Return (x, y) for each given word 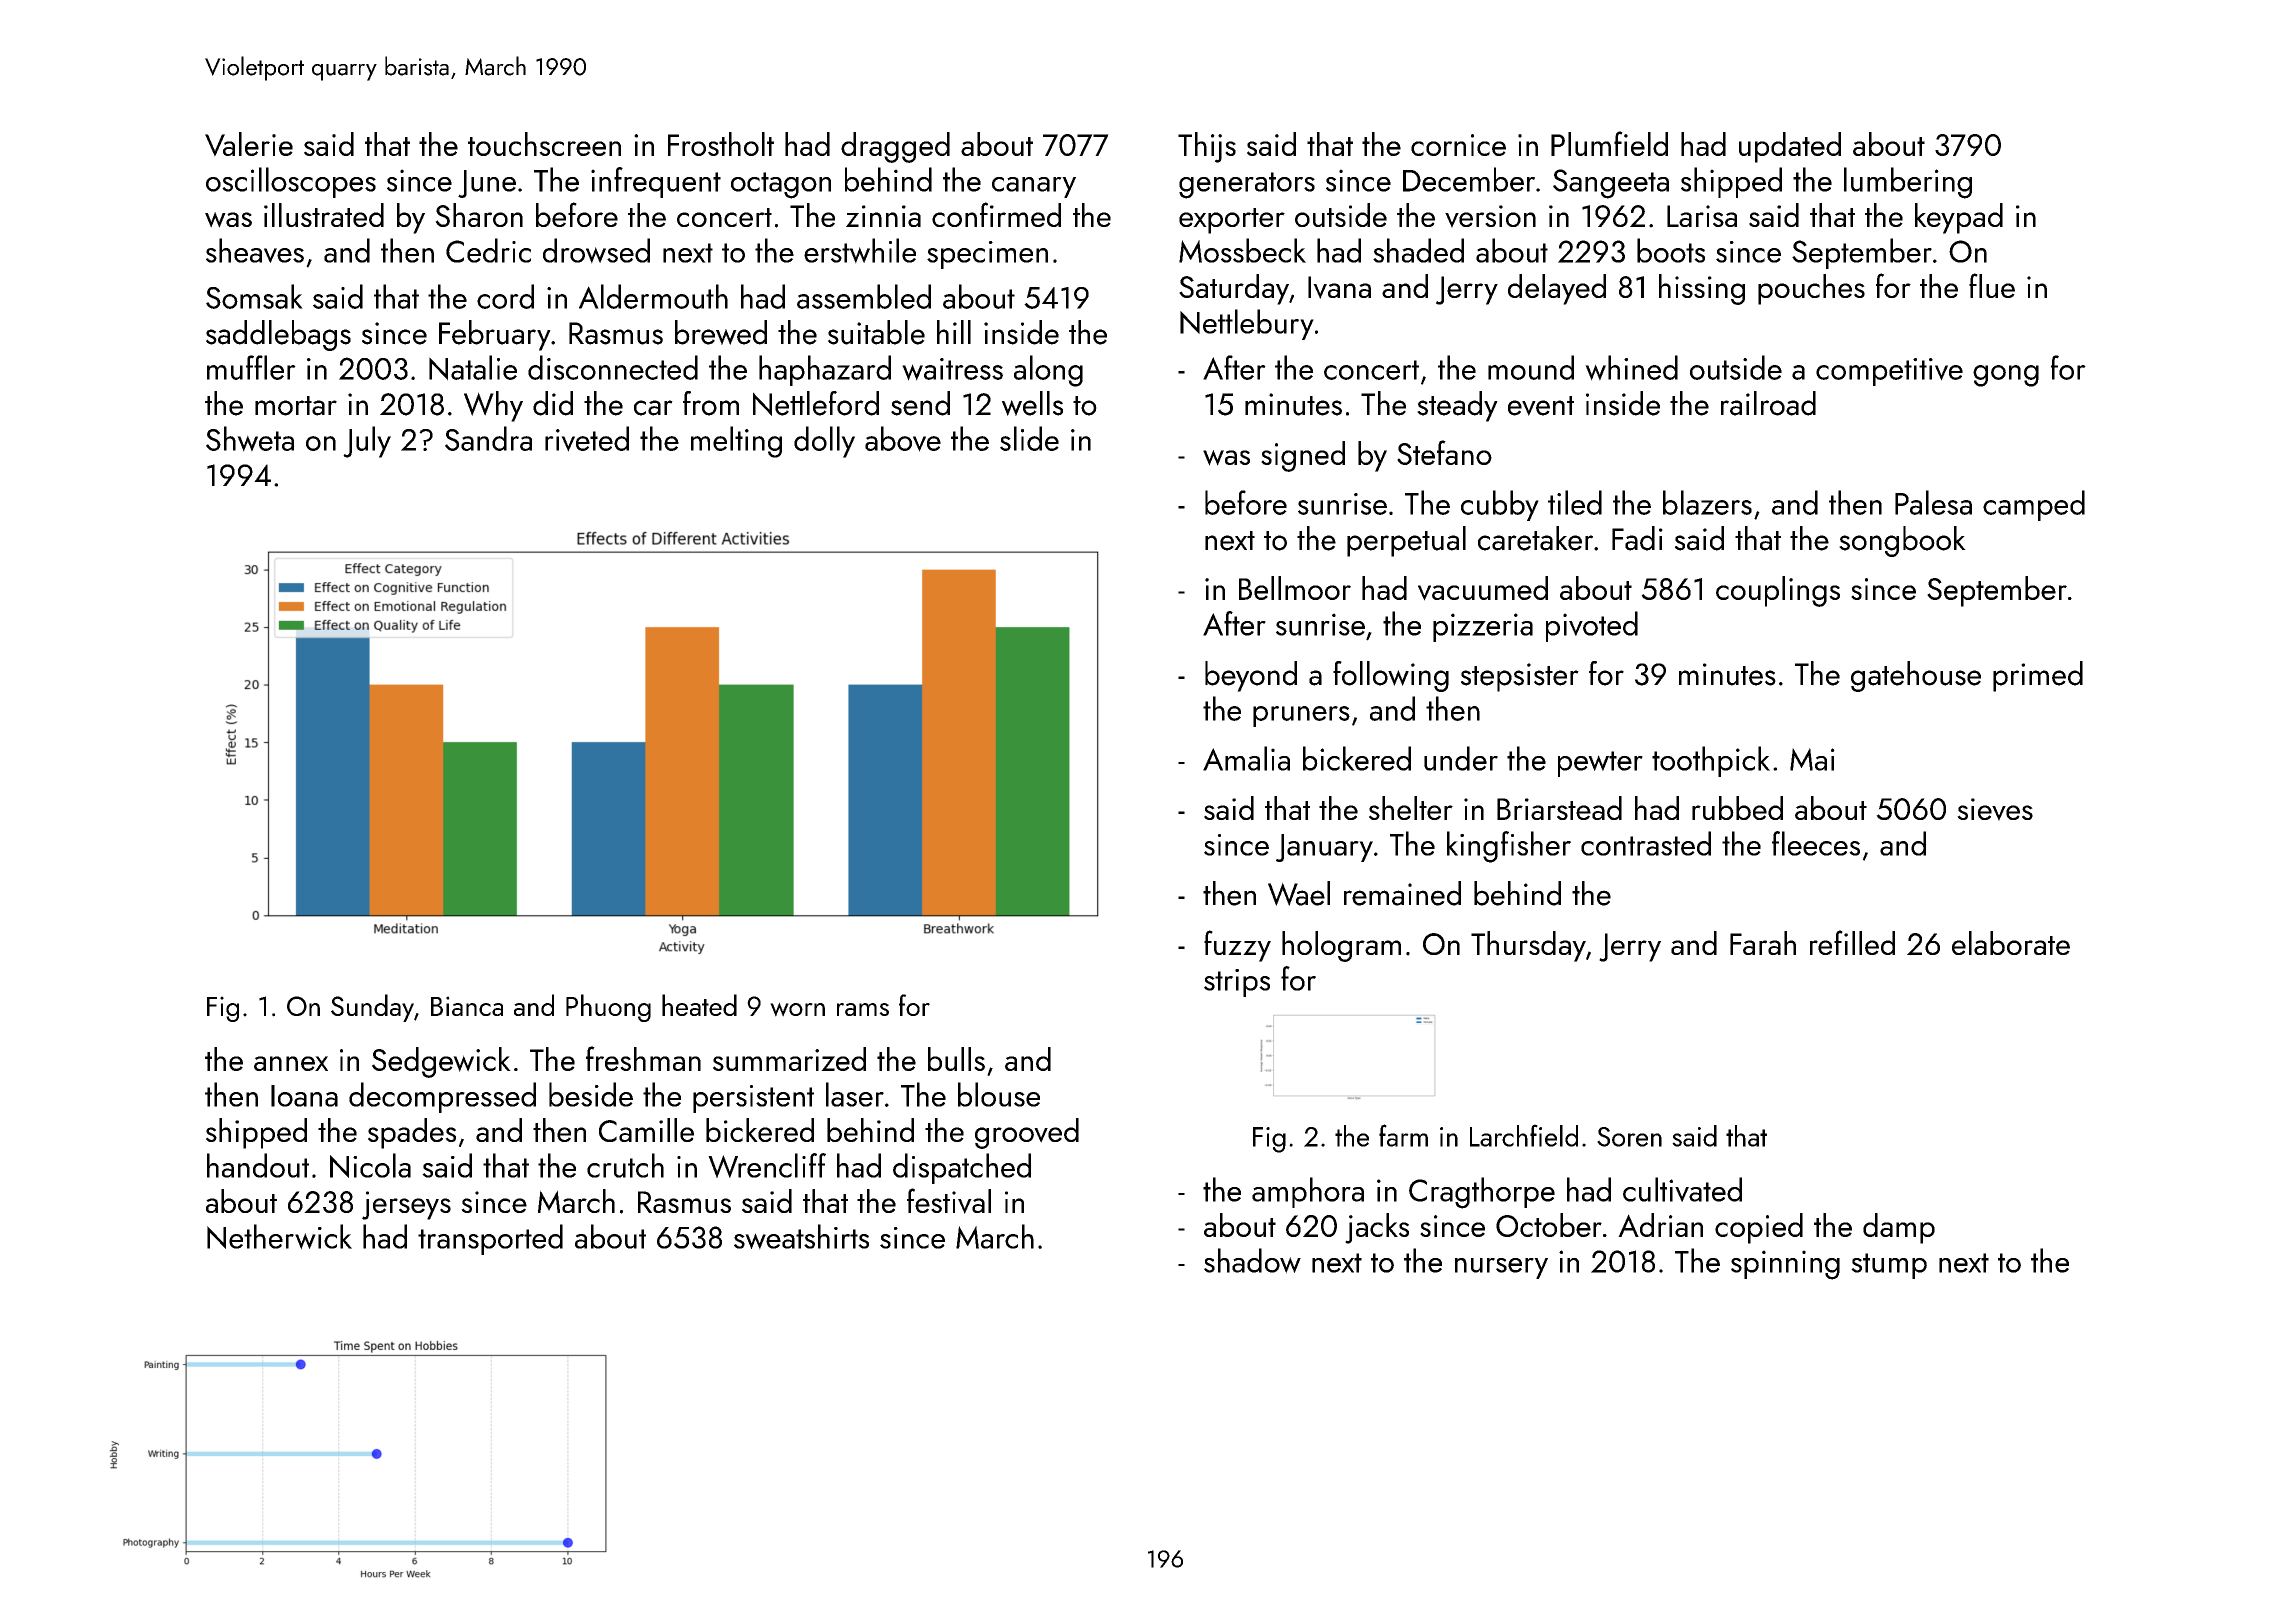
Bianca (467, 1006)
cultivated (1682, 1189)
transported (490, 1239)
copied (1759, 1228)
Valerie (249, 144)
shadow (1252, 1261)
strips (1237, 983)
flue (1992, 285)
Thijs (1207, 147)
